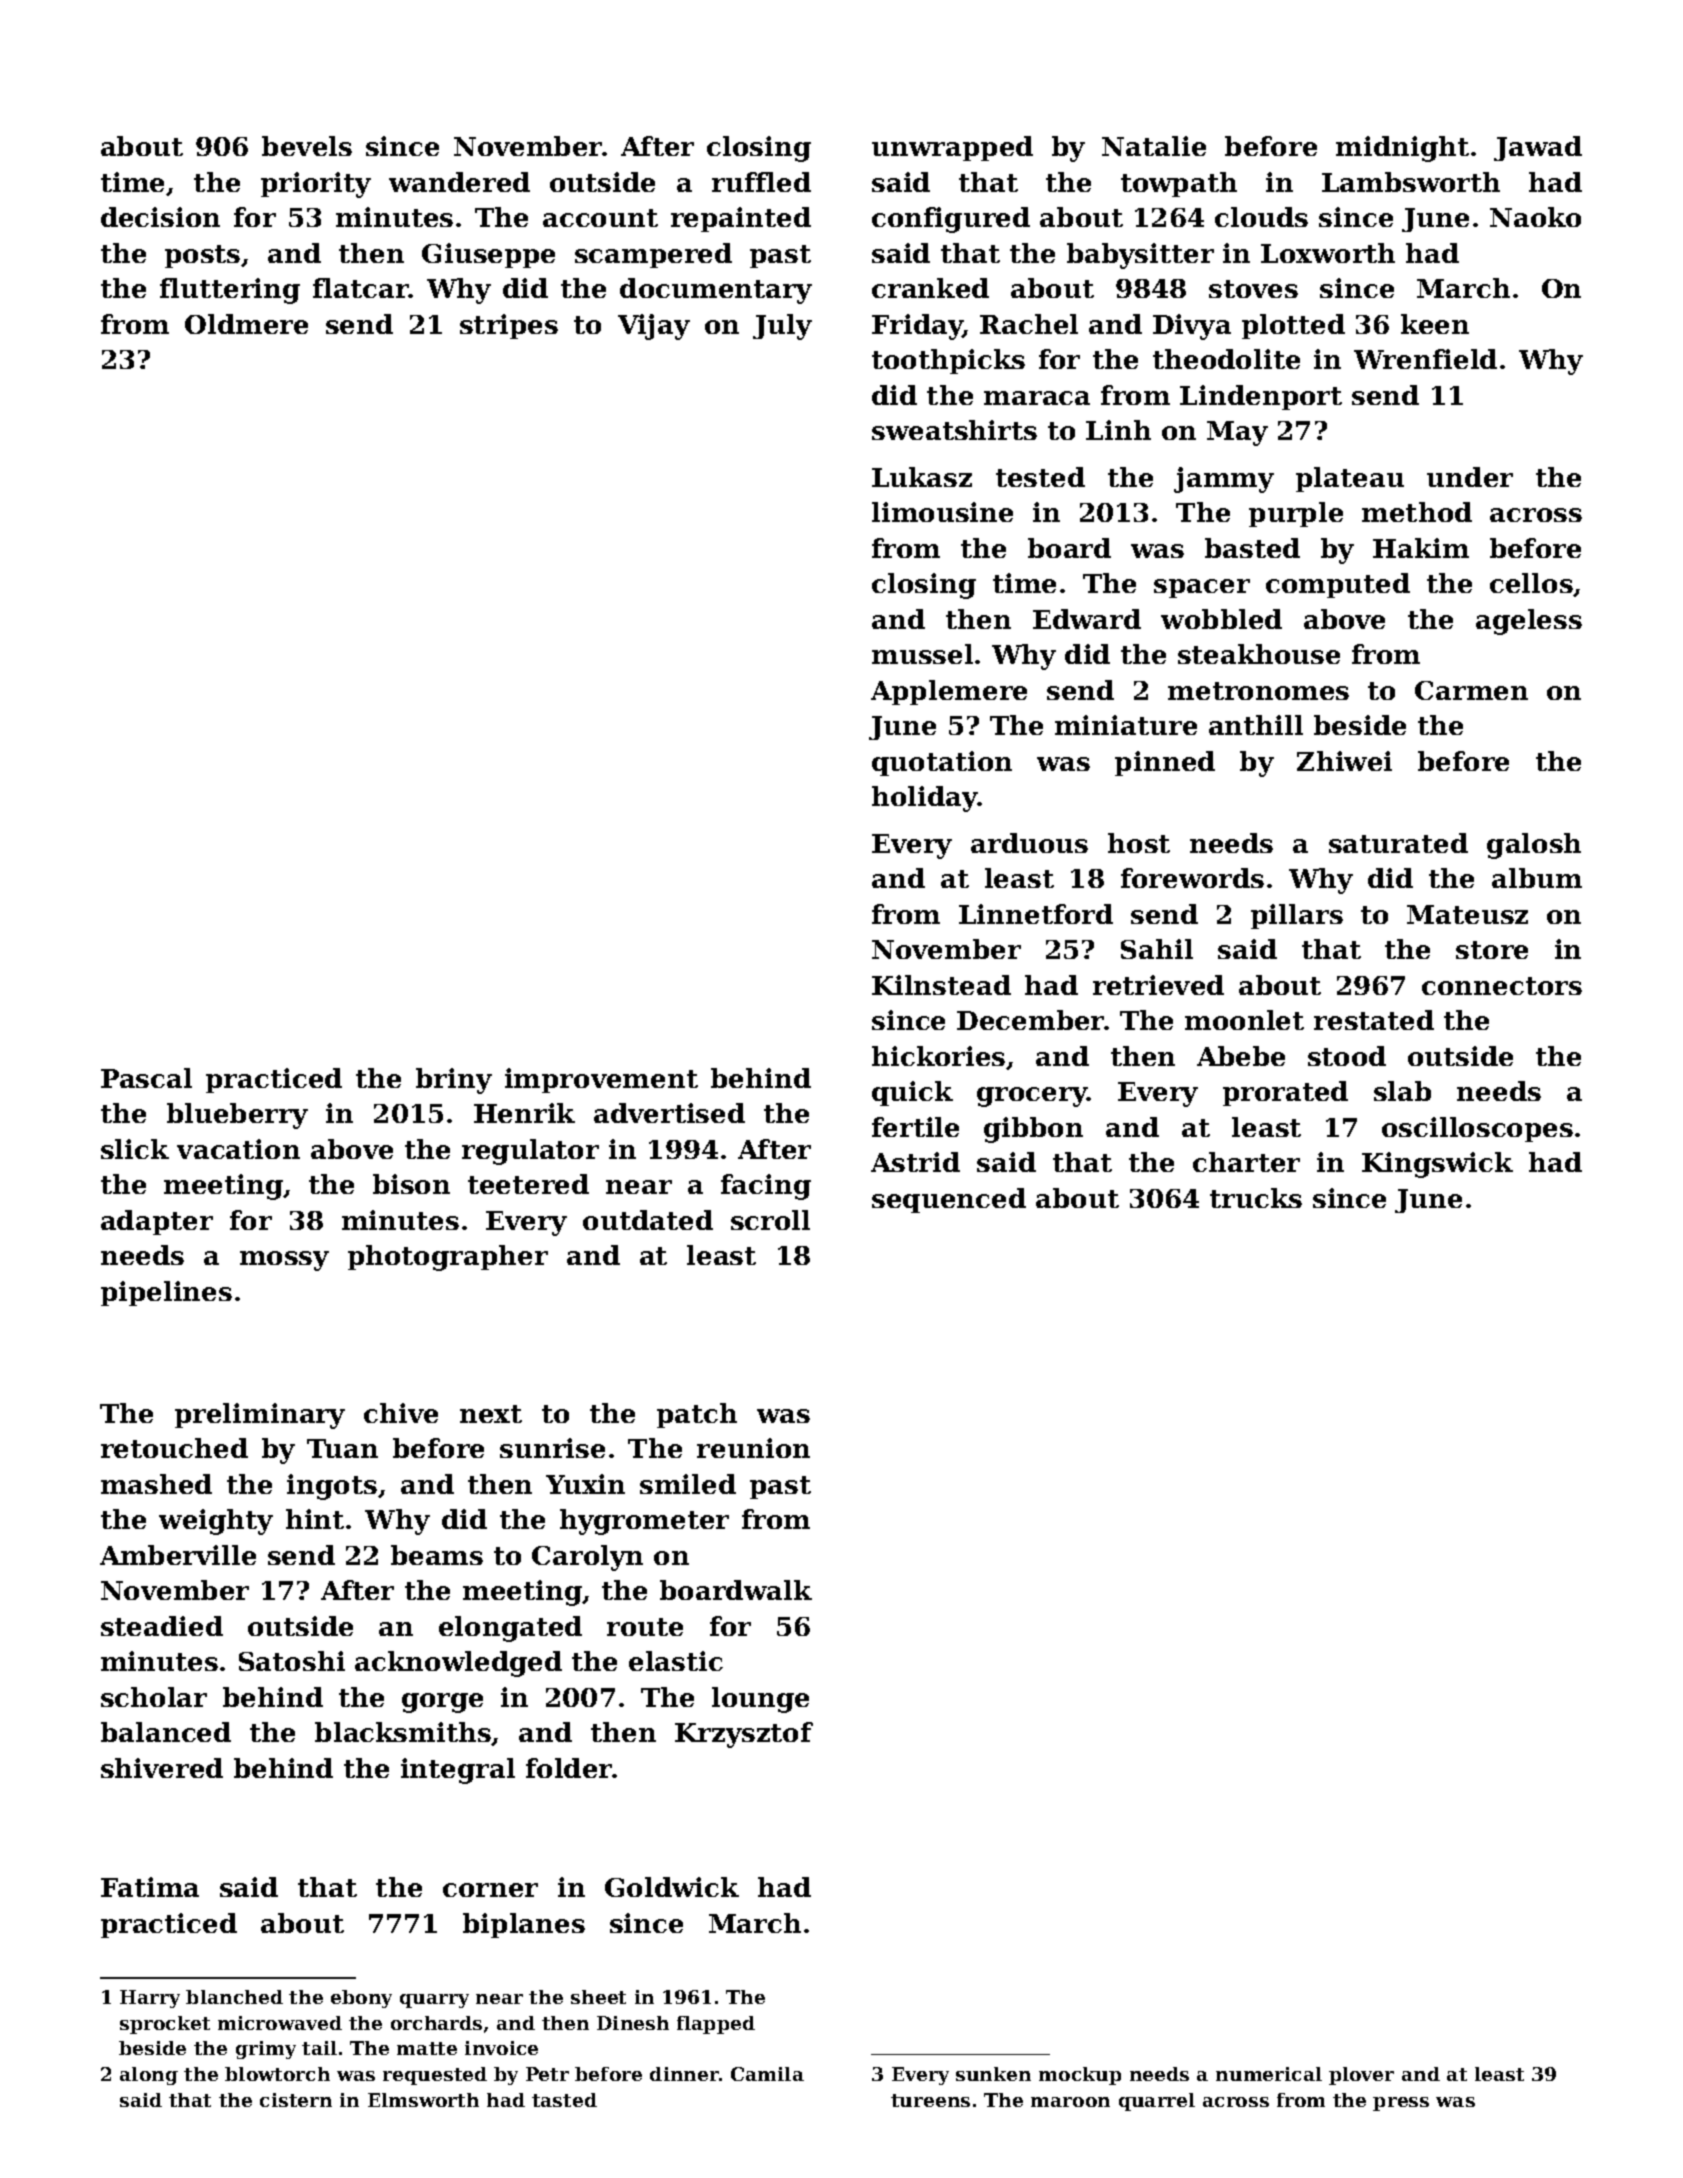 This image has width=1683, height=2178. Describe the element at coordinates (1534, 846) in the image. I see `galosh` at that location.
